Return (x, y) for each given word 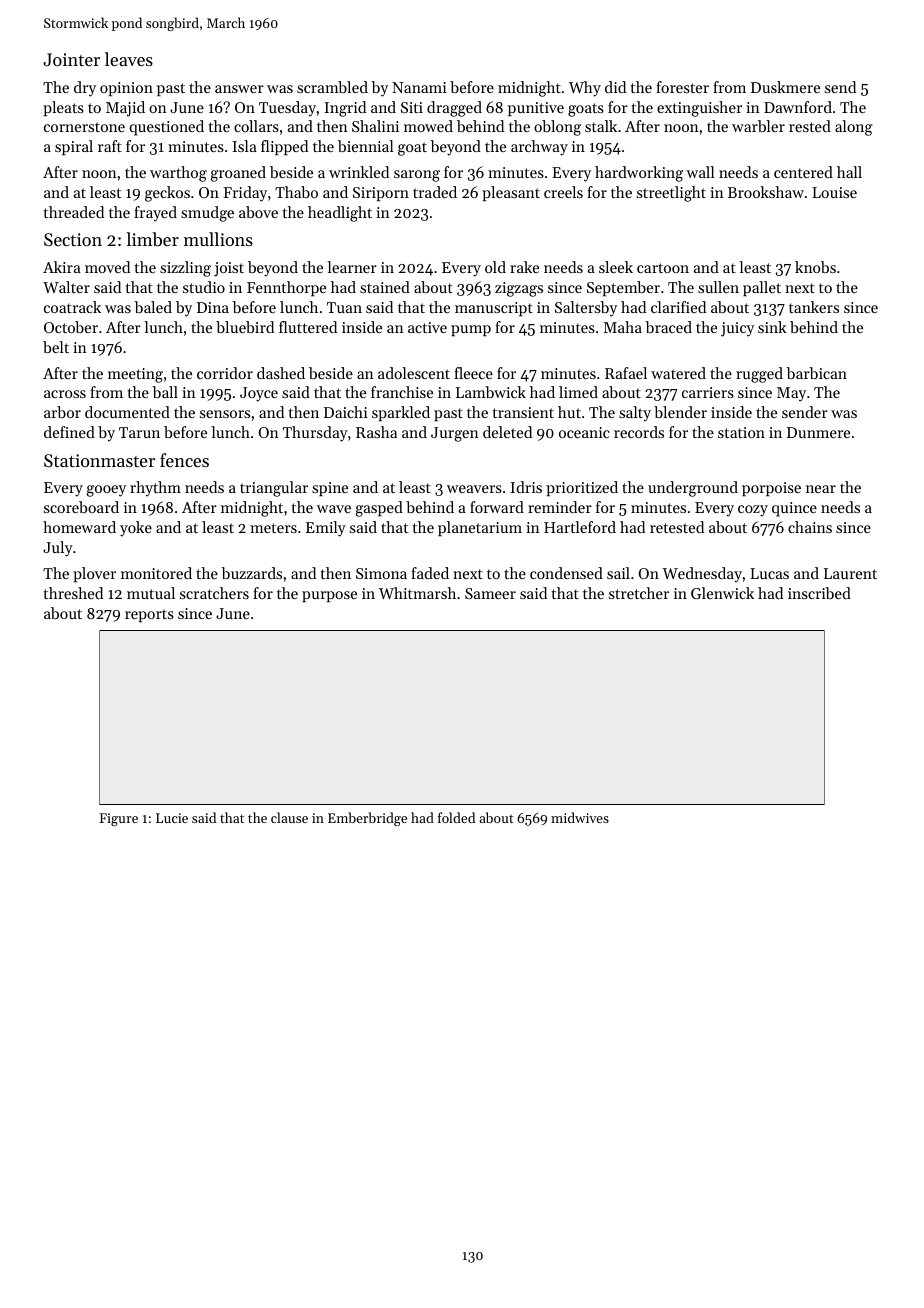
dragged (454, 109)
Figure (118, 819)
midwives (580, 817)
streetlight (671, 194)
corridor (225, 373)
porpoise (771, 489)
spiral (74, 147)
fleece (473, 373)
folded (456, 817)
